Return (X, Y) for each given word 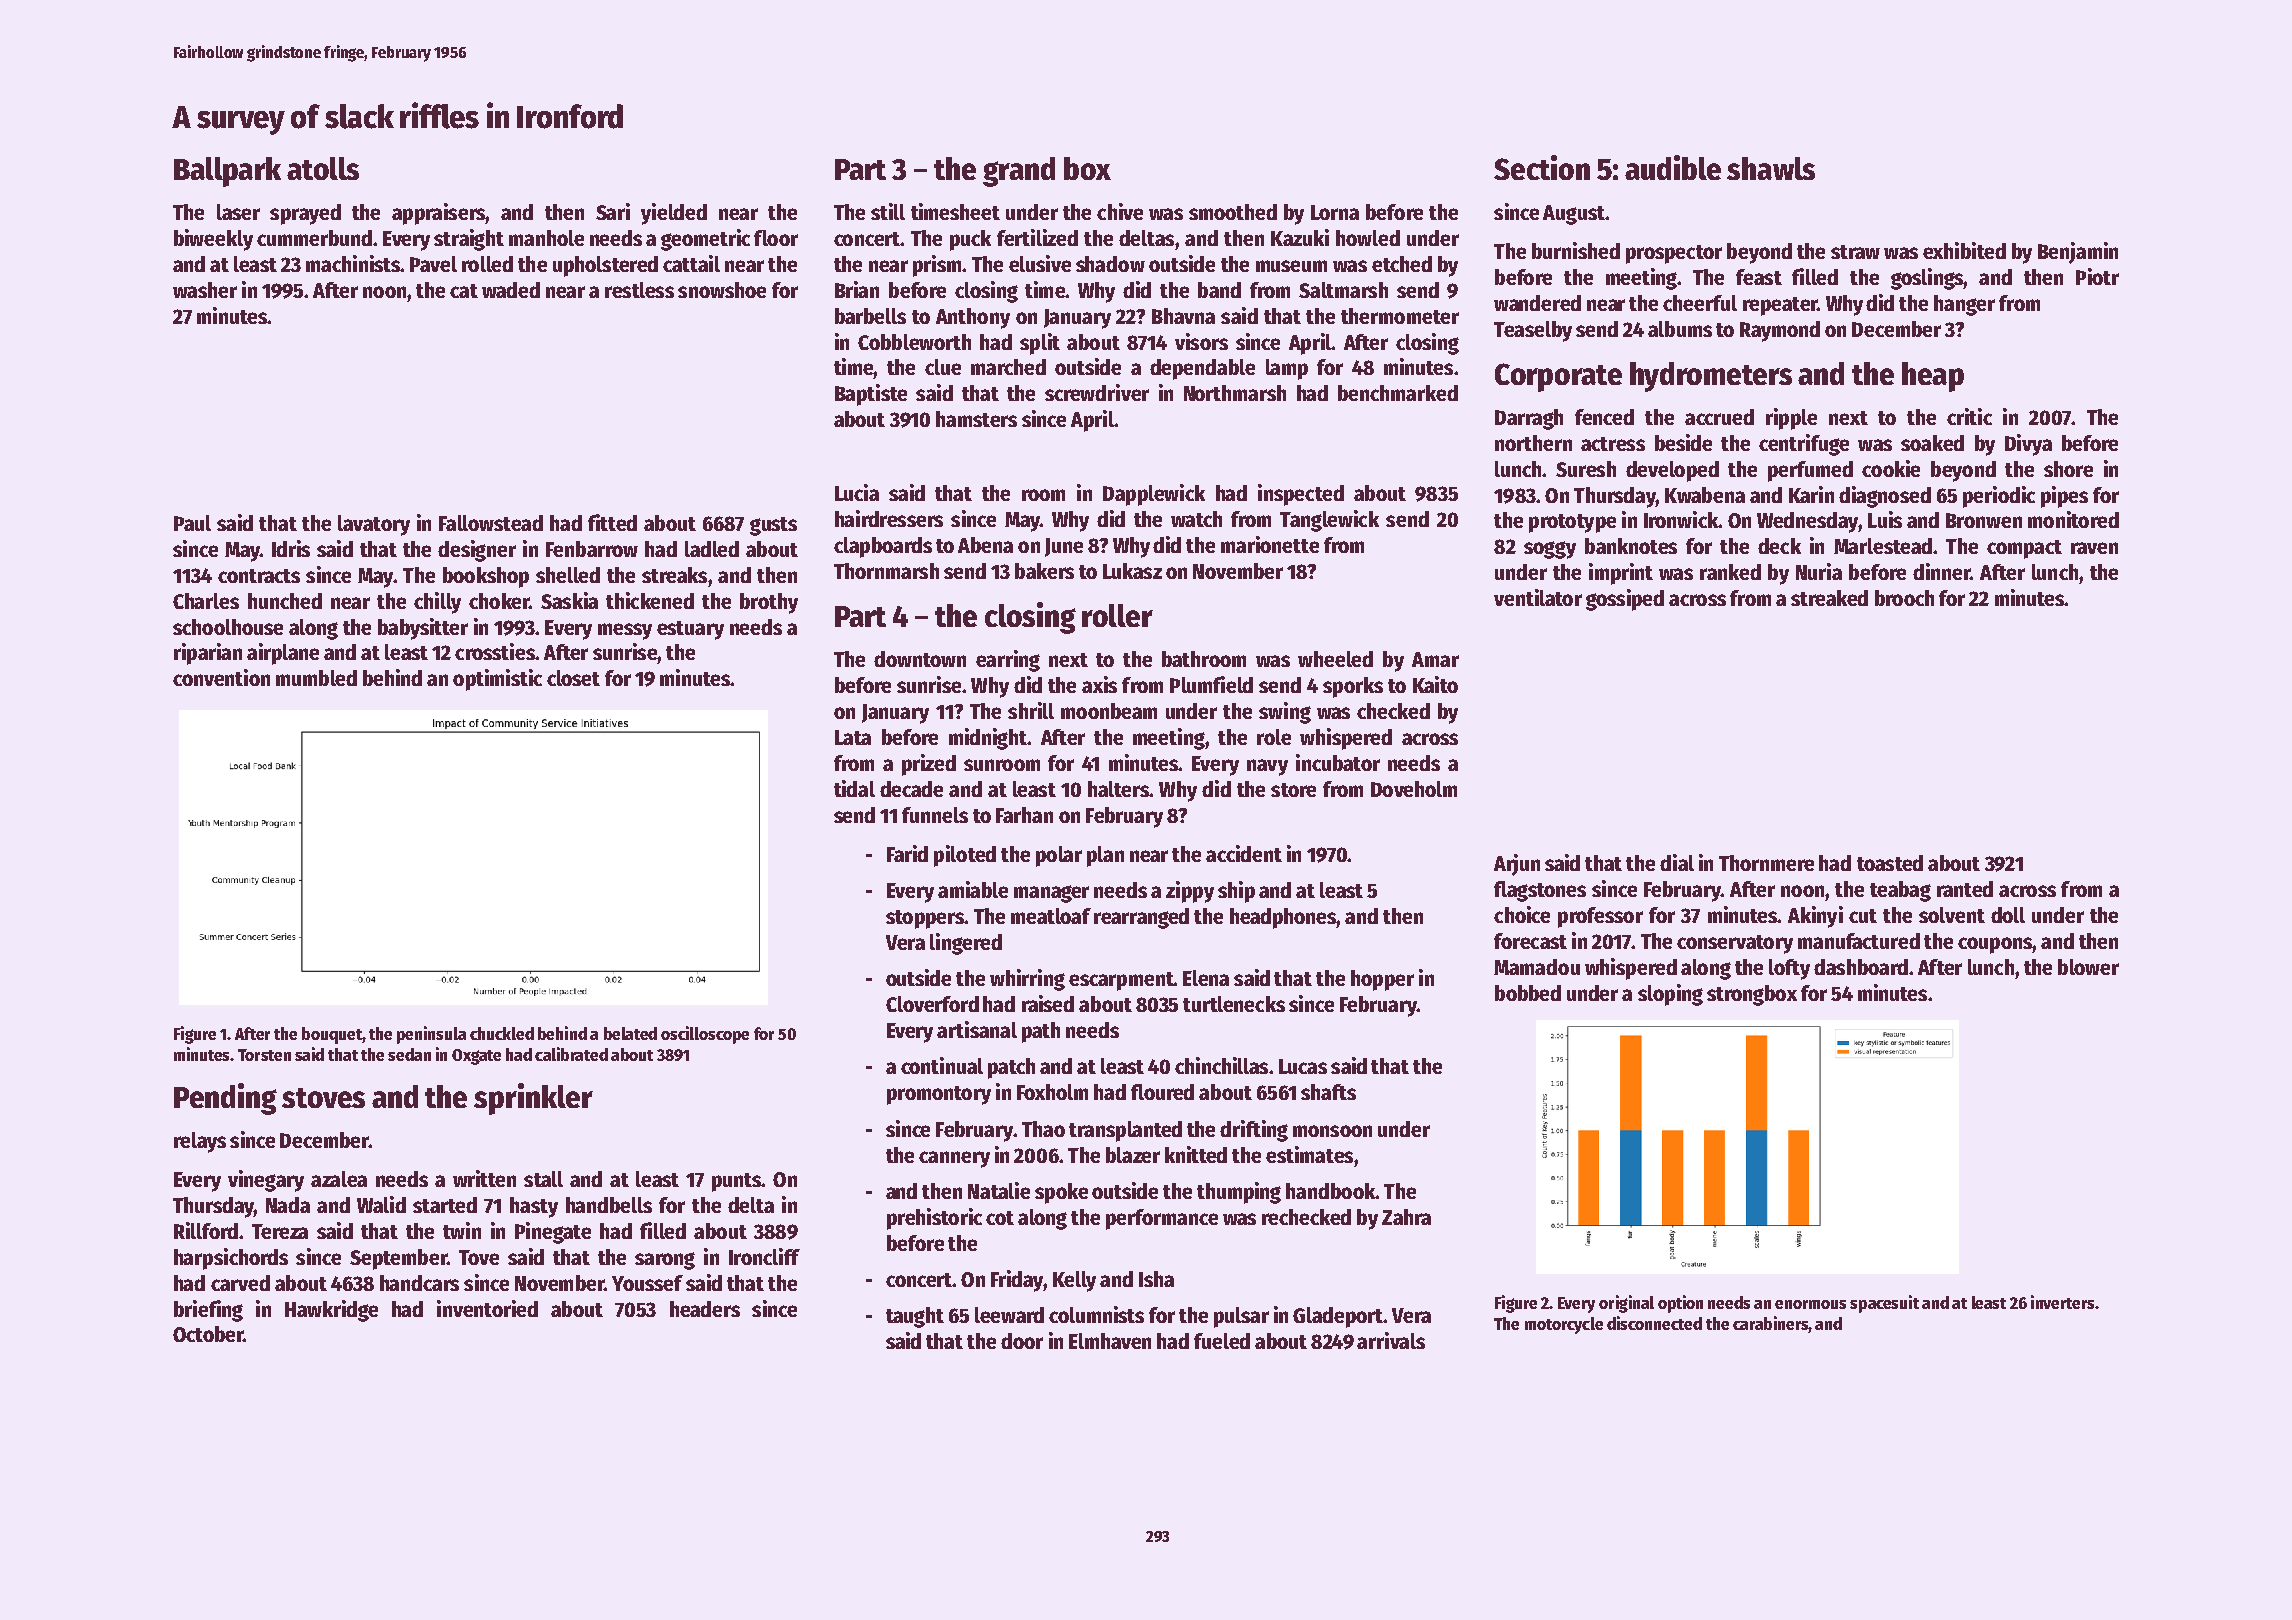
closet (573, 678)
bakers (1044, 571)
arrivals (1391, 1340)
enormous (1810, 1304)
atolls (323, 168)
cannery (954, 1159)
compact (2024, 549)
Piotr (2097, 276)
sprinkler (533, 1099)
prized (929, 765)
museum (1291, 266)
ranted (1965, 889)
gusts (773, 526)
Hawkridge (331, 1311)
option (1680, 1304)
